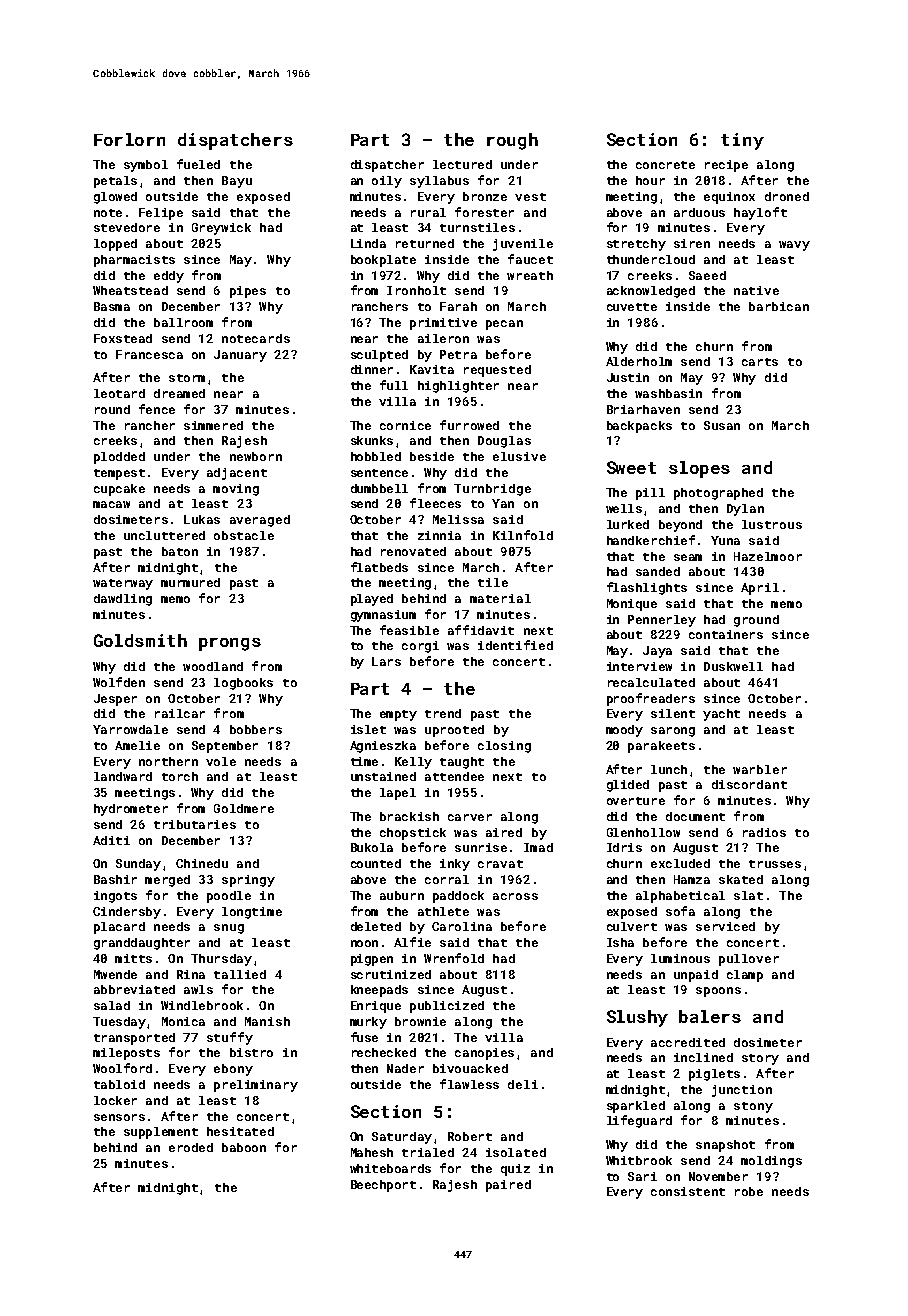 This screenshot has width=908, height=1316. What do you see at coordinates (756, 290) in the screenshot?
I see `native` at bounding box center [756, 290].
